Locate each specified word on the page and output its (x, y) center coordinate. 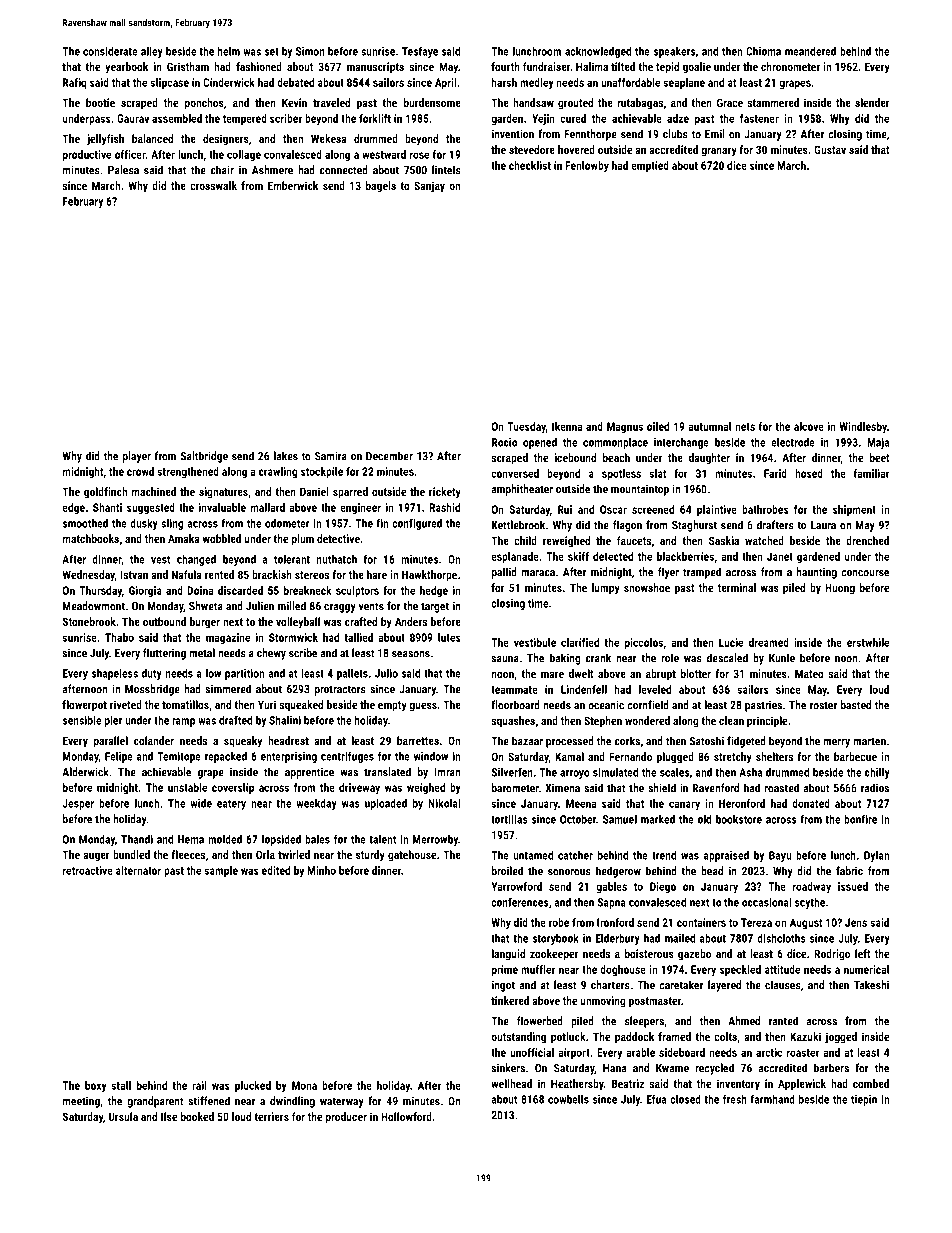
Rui (565, 509)
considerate (110, 51)
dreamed (769, 642)
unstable (187, 787)
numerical (866, 969)
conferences (519, 902)
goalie (697, 68)
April (446, 83)
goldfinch (105, 493)
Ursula (123, 1116)
